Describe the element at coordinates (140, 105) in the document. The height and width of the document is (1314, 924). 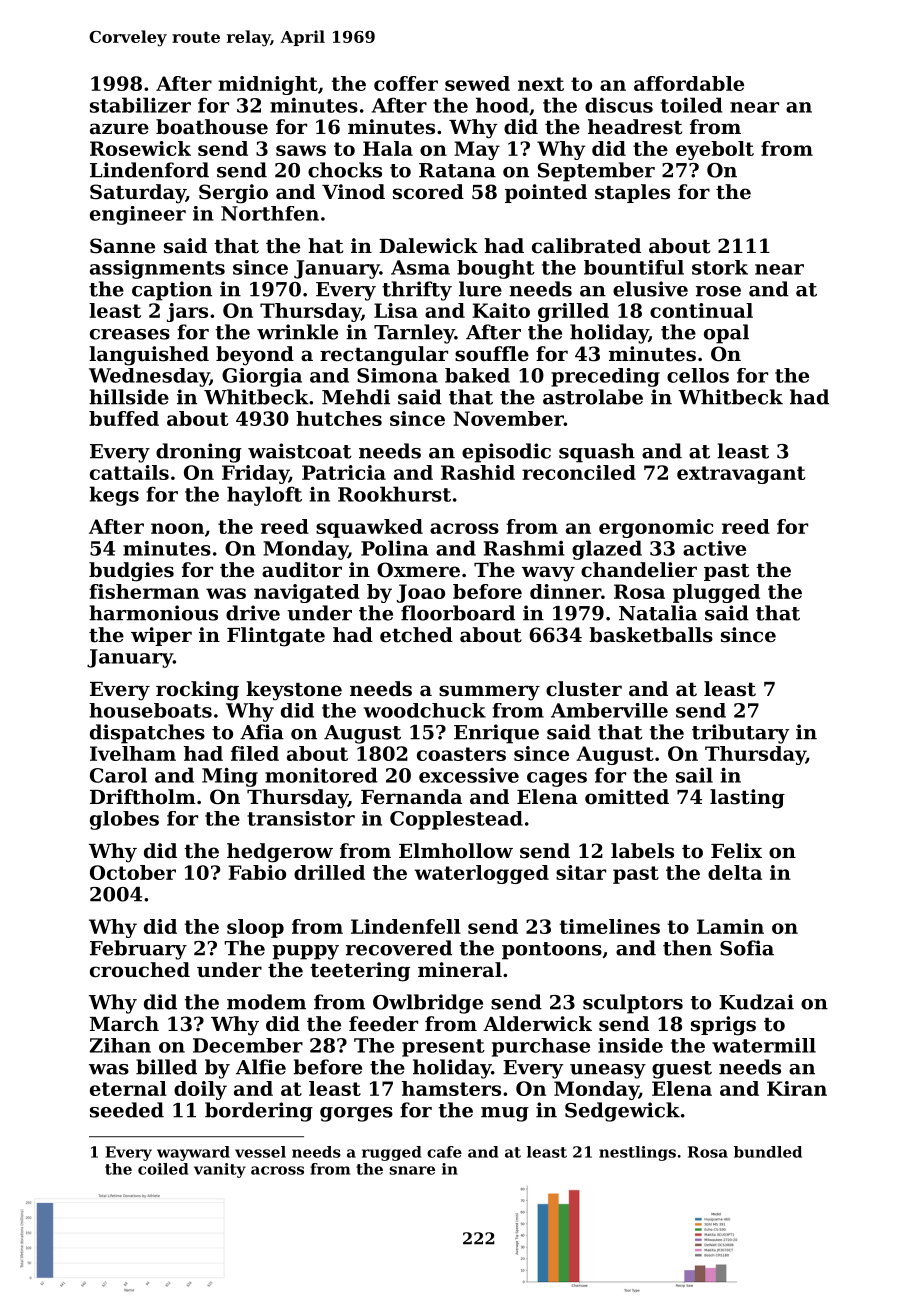
I see `stabilizer` at that location.
